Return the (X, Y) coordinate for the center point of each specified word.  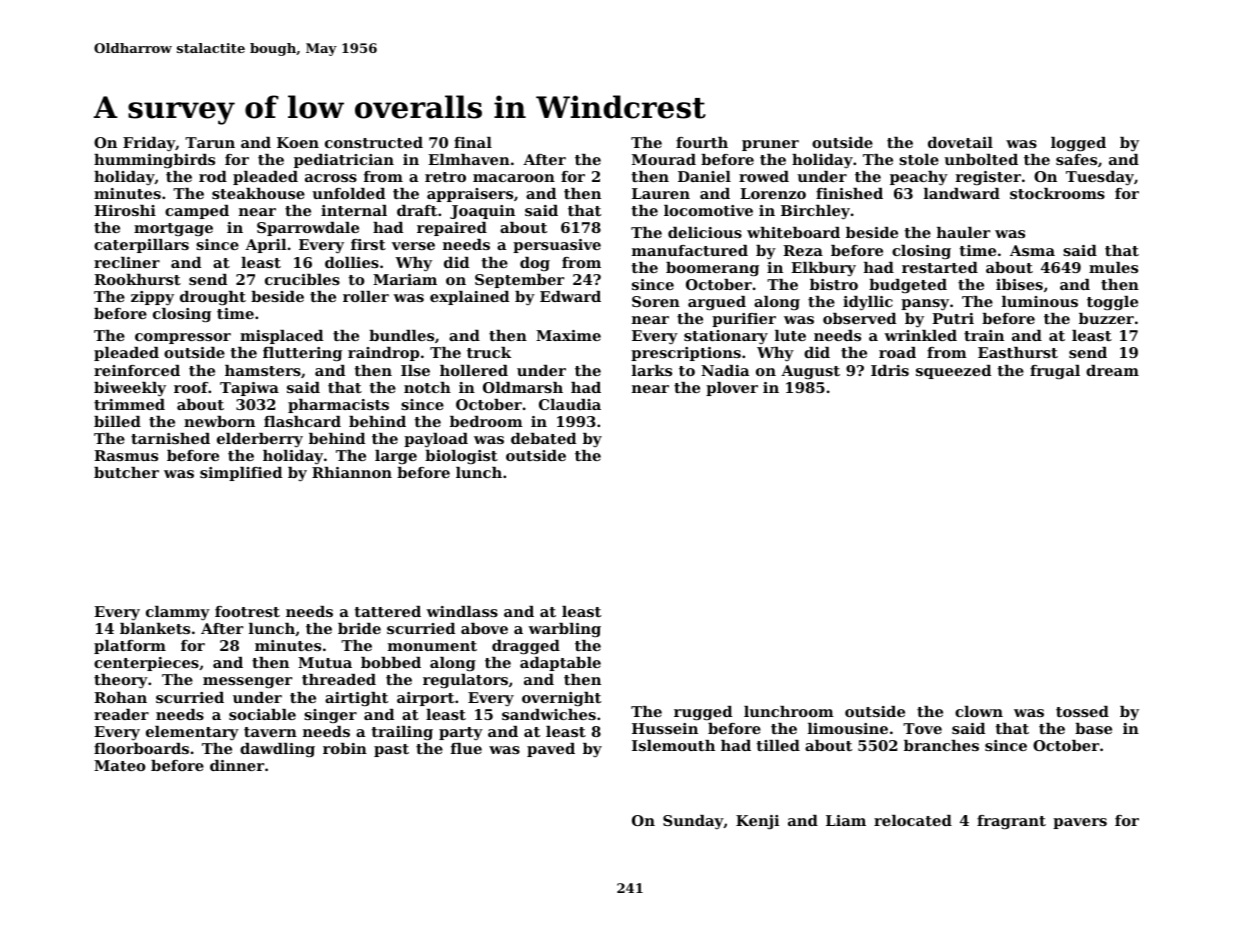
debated (543, 438)
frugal (1055, 372)
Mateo (120, 765)
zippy (152, 298)
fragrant (1011, 822)
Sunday (693, 822)
